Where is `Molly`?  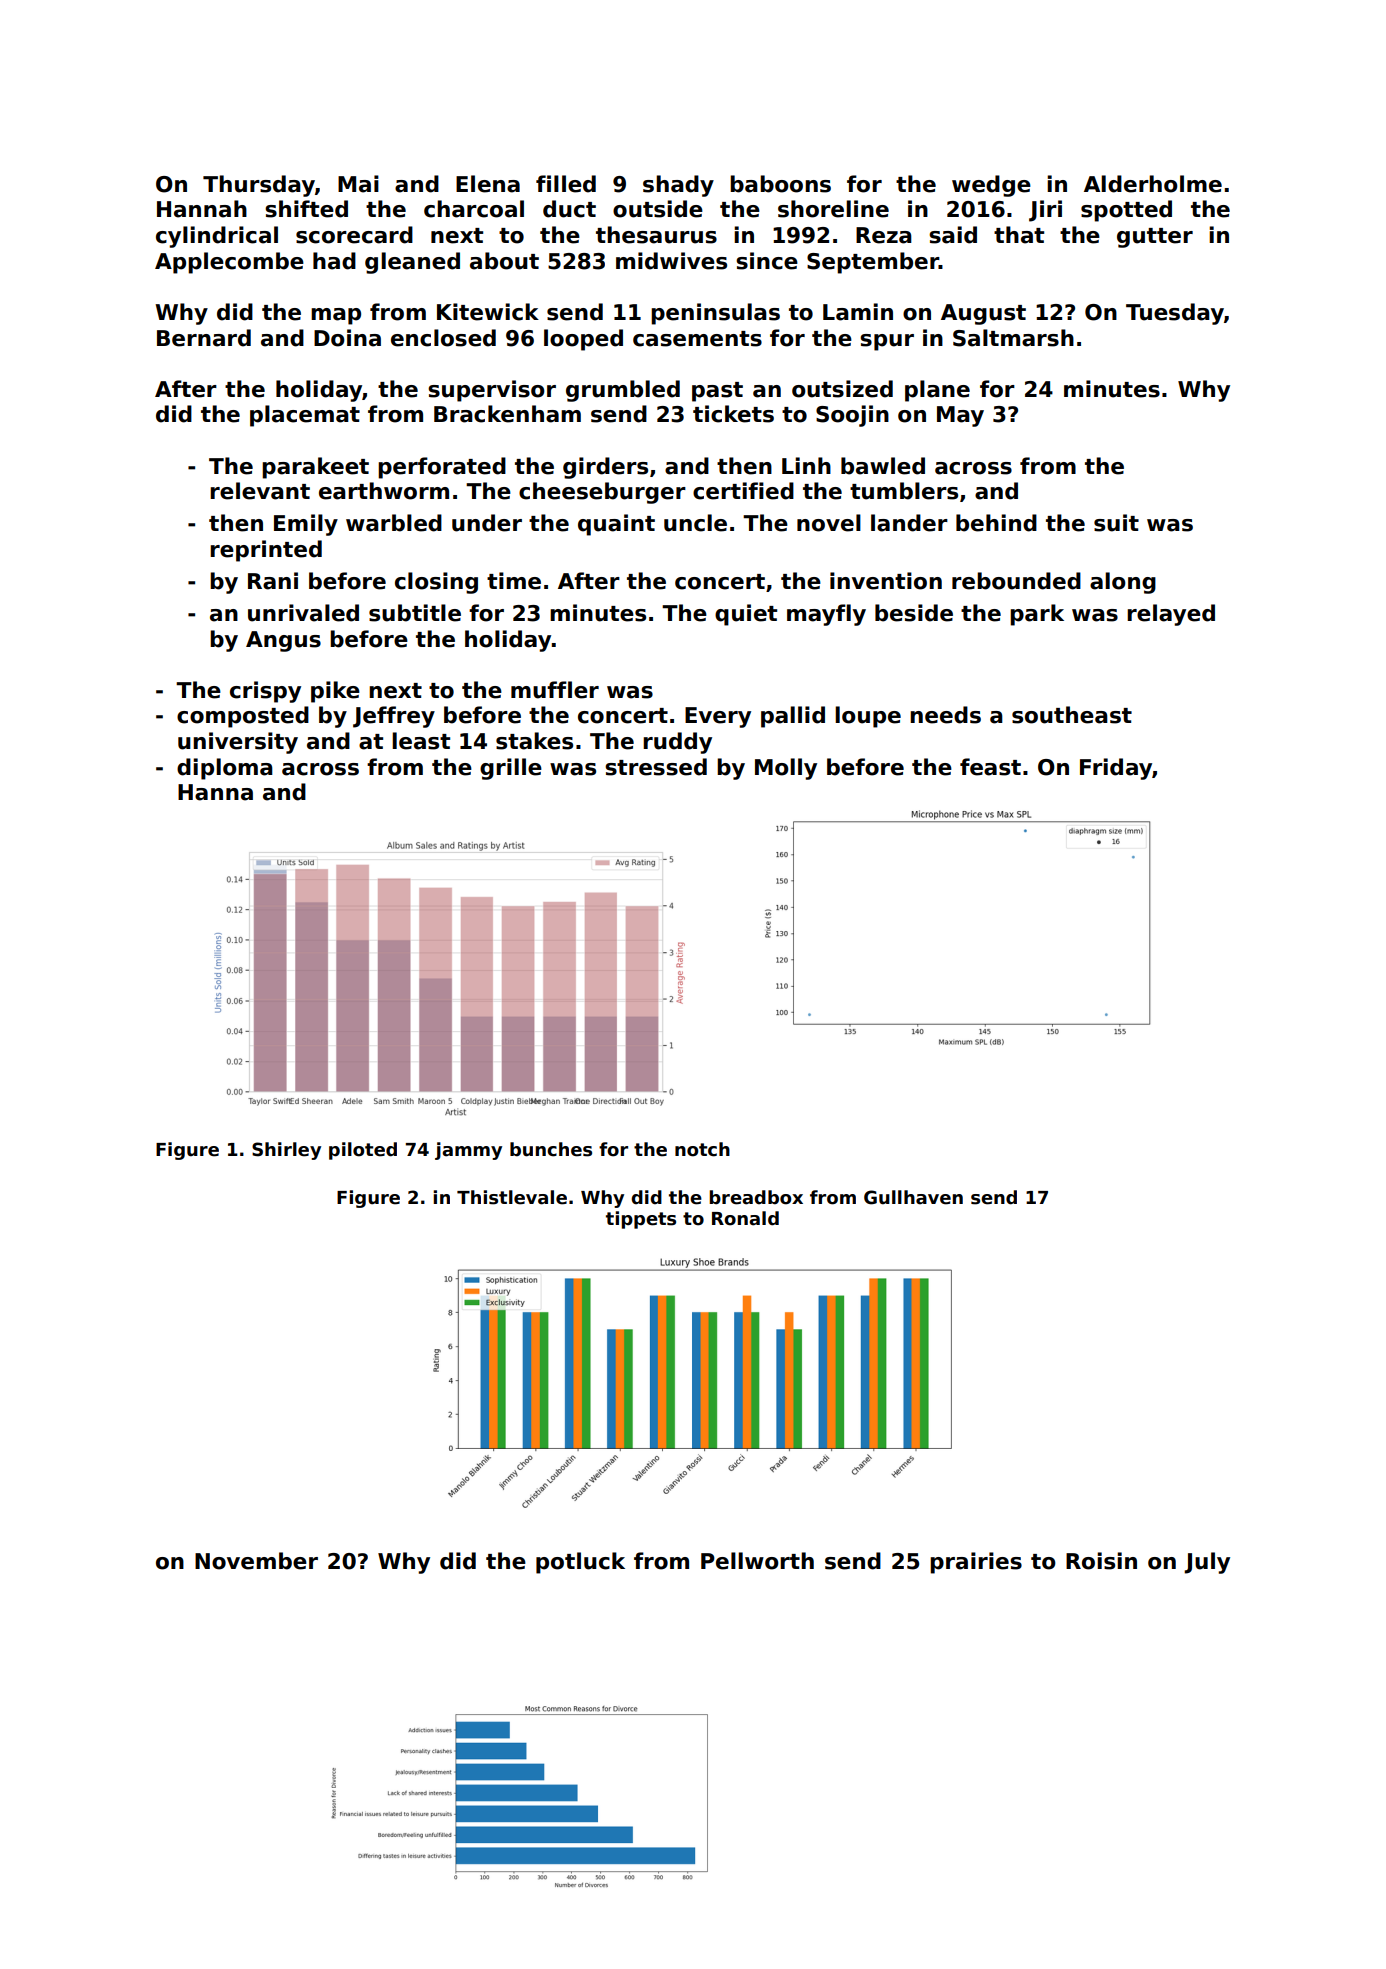 Molly is located at coordinates (786, 769).
